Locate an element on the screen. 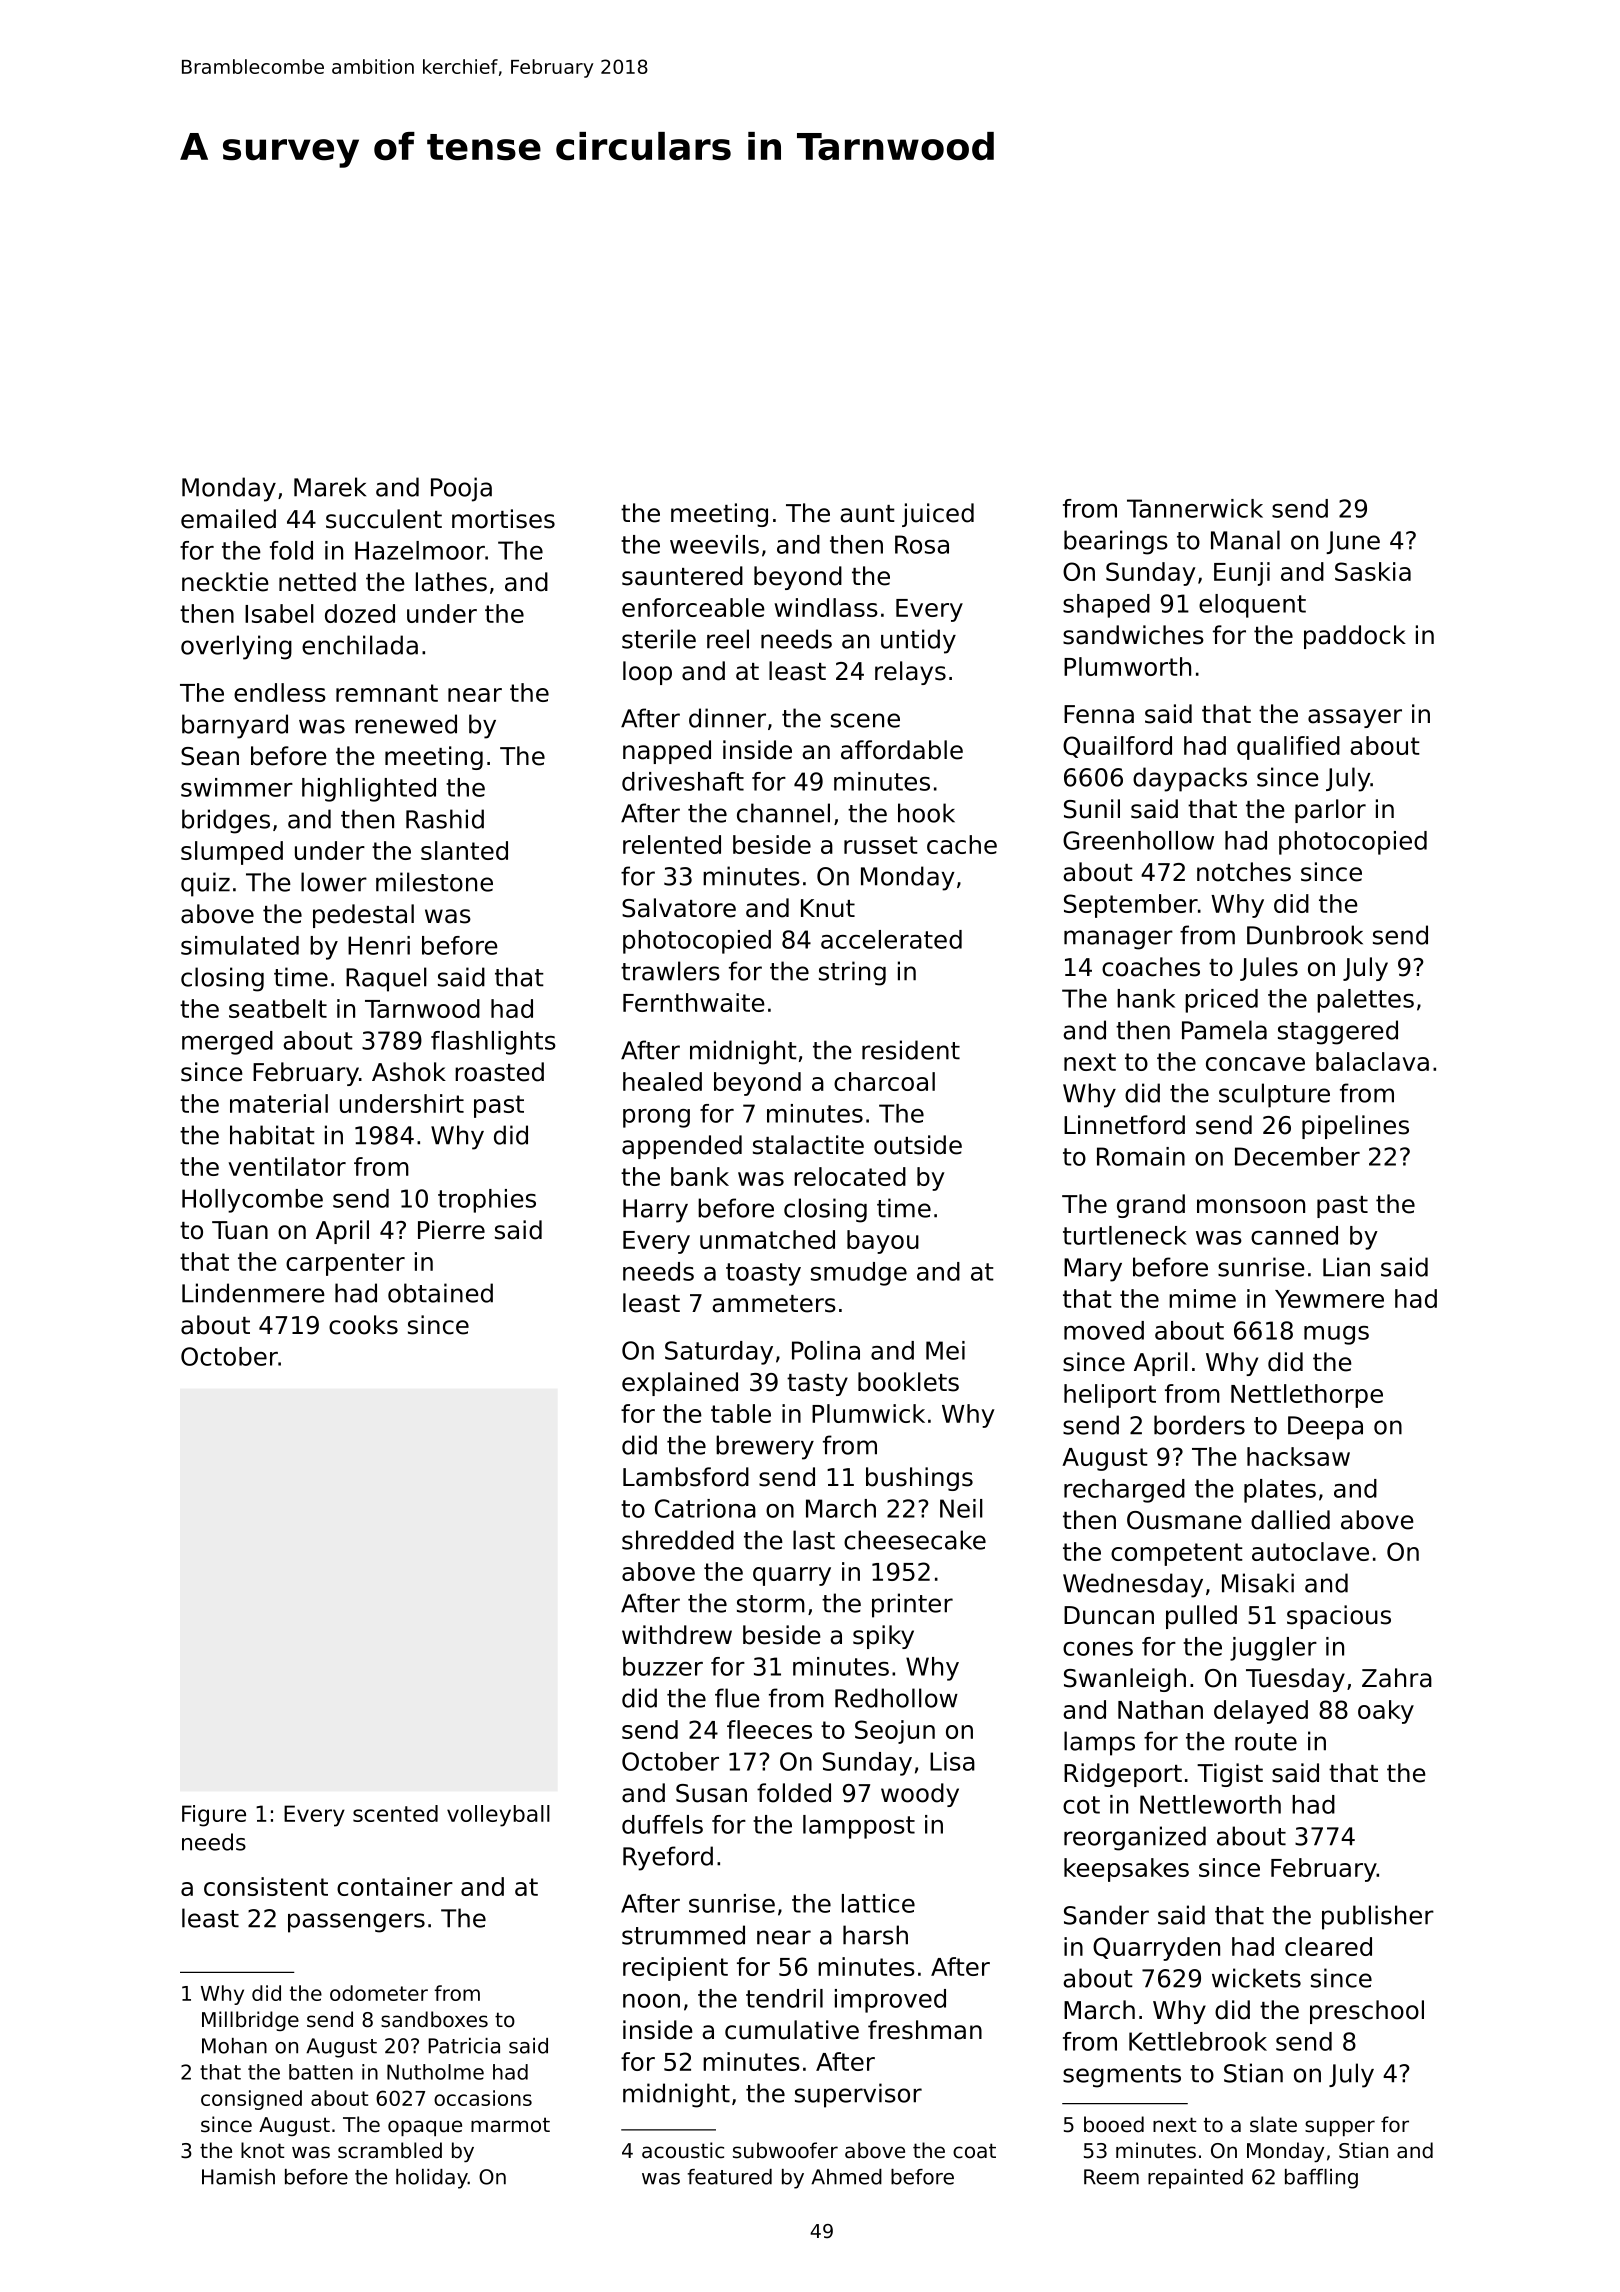 The height and width of the screenshot is (2292, 1620). Marek is located at coordinates (330, 487).
